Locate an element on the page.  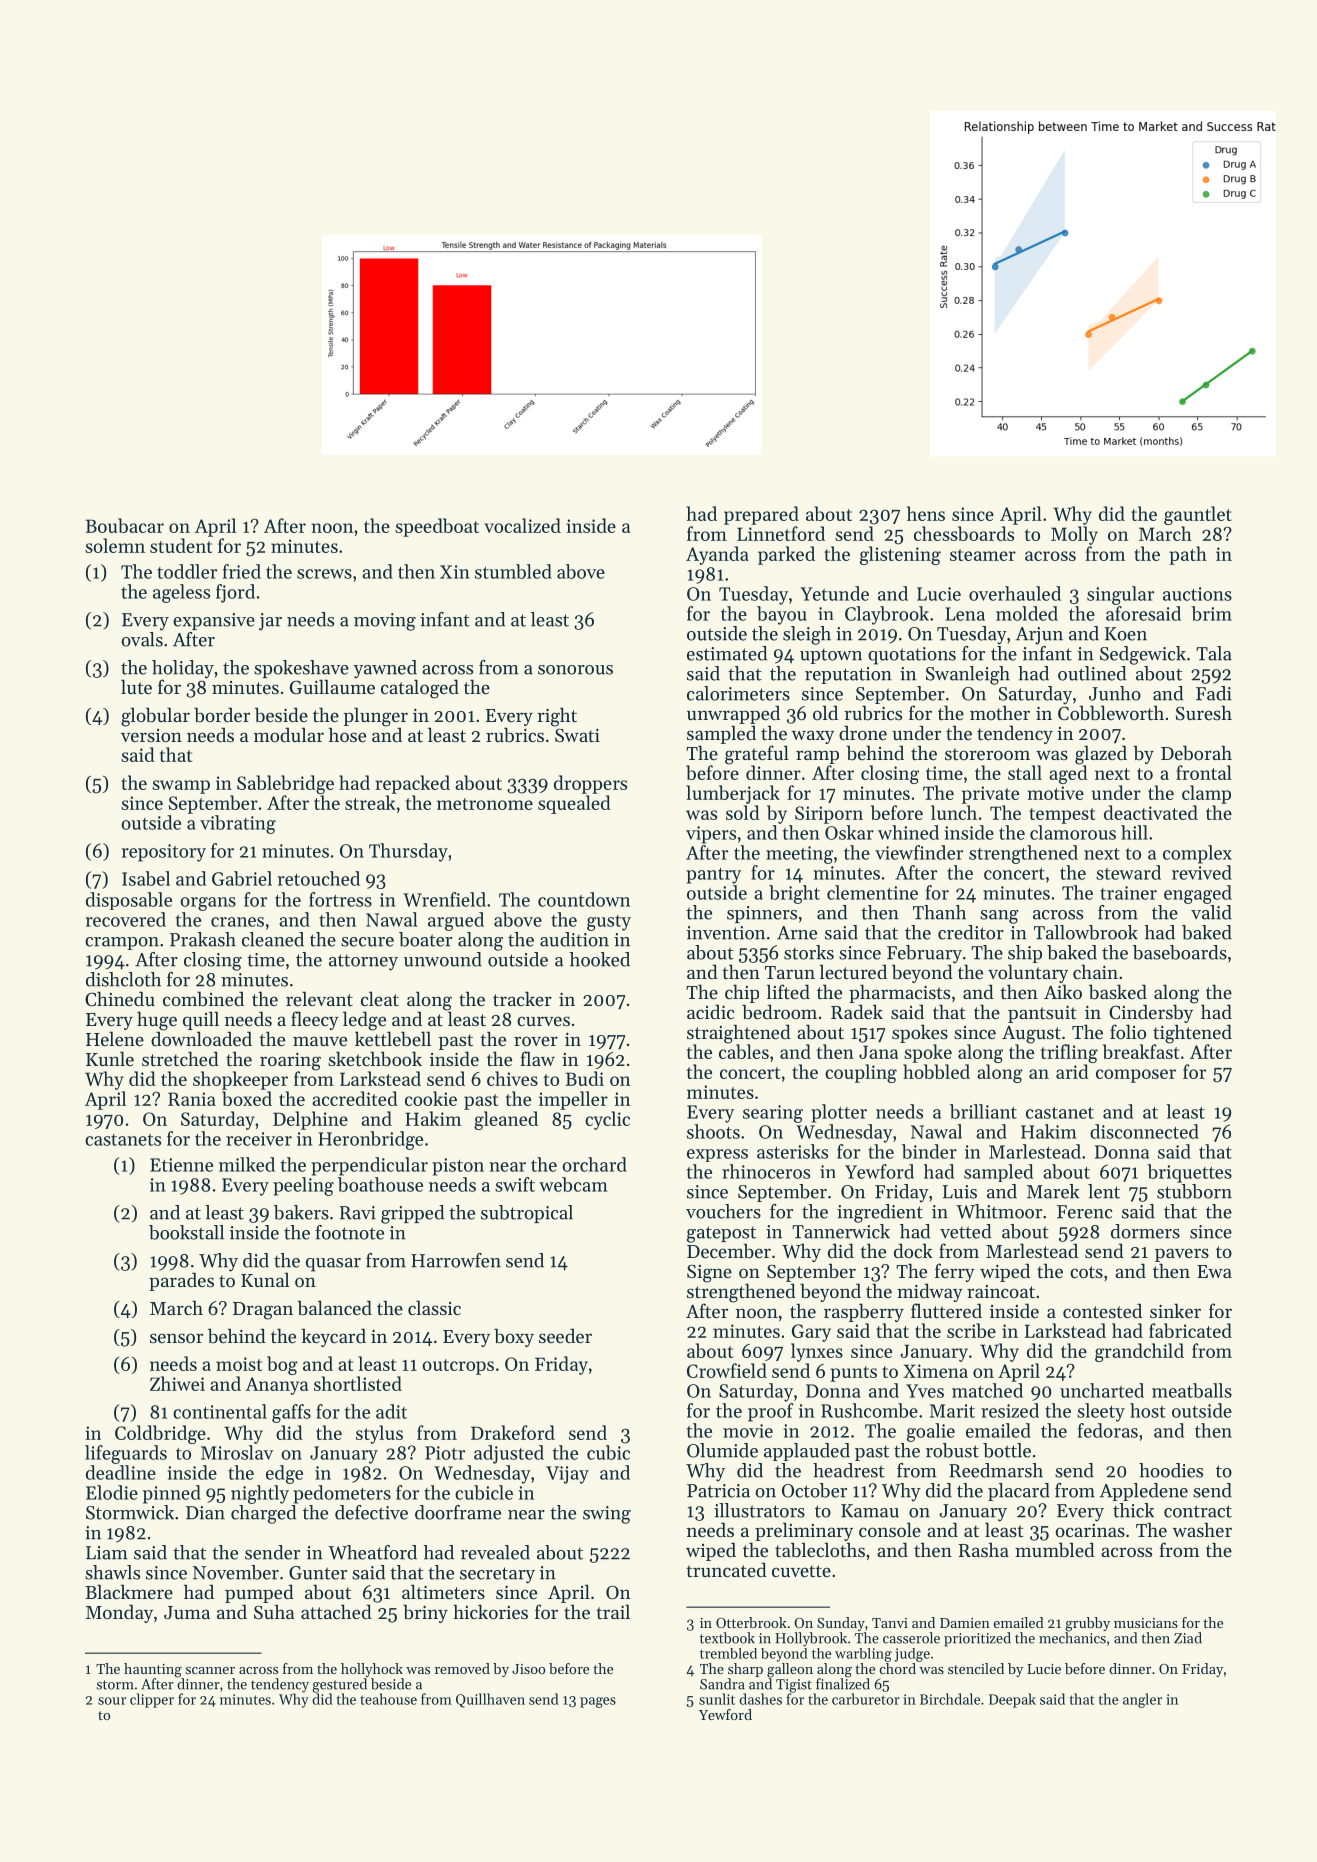
cables is located at coordinates (744, 1051).
